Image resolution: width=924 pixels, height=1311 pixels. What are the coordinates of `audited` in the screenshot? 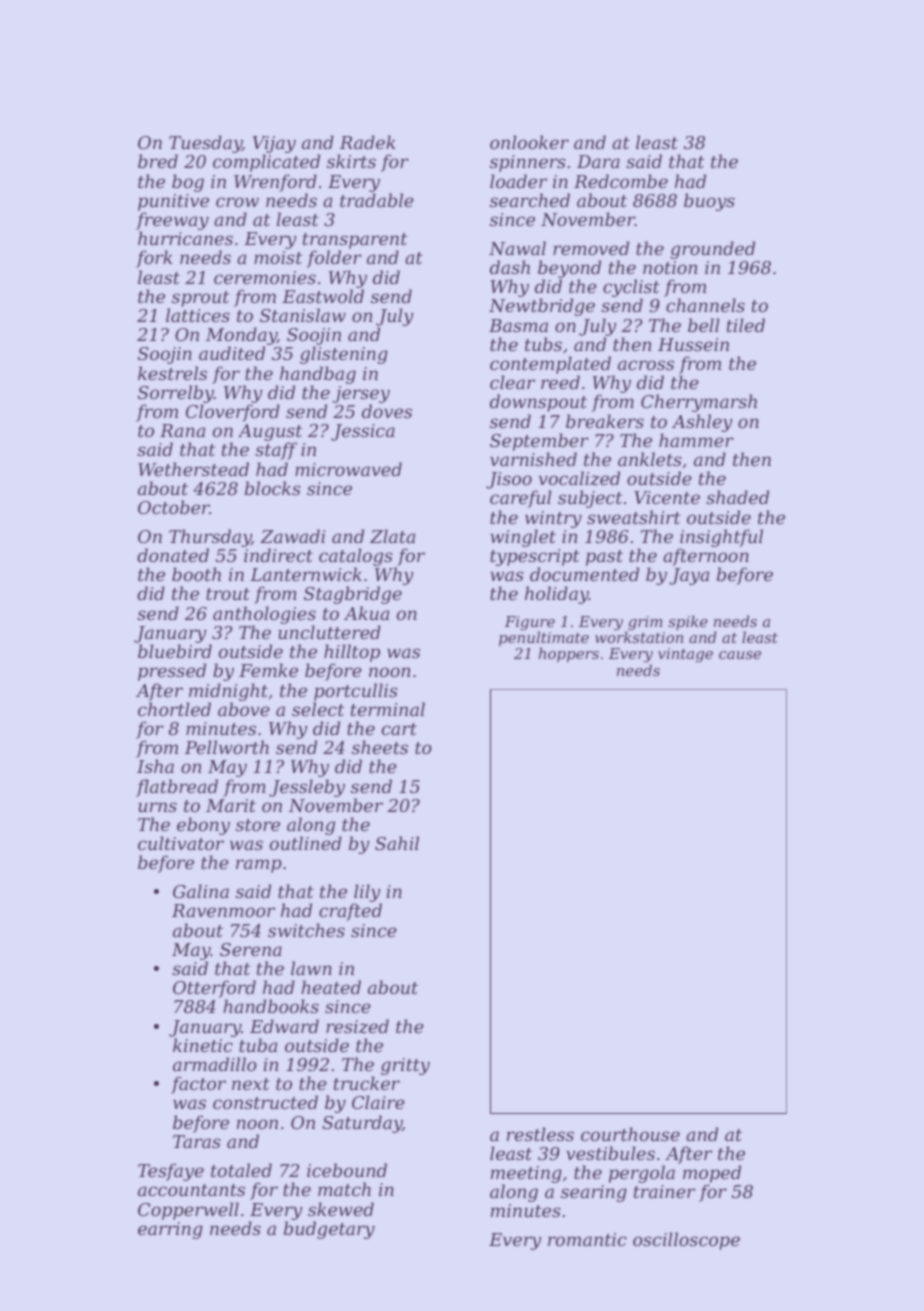 It's located at (232, 353).
